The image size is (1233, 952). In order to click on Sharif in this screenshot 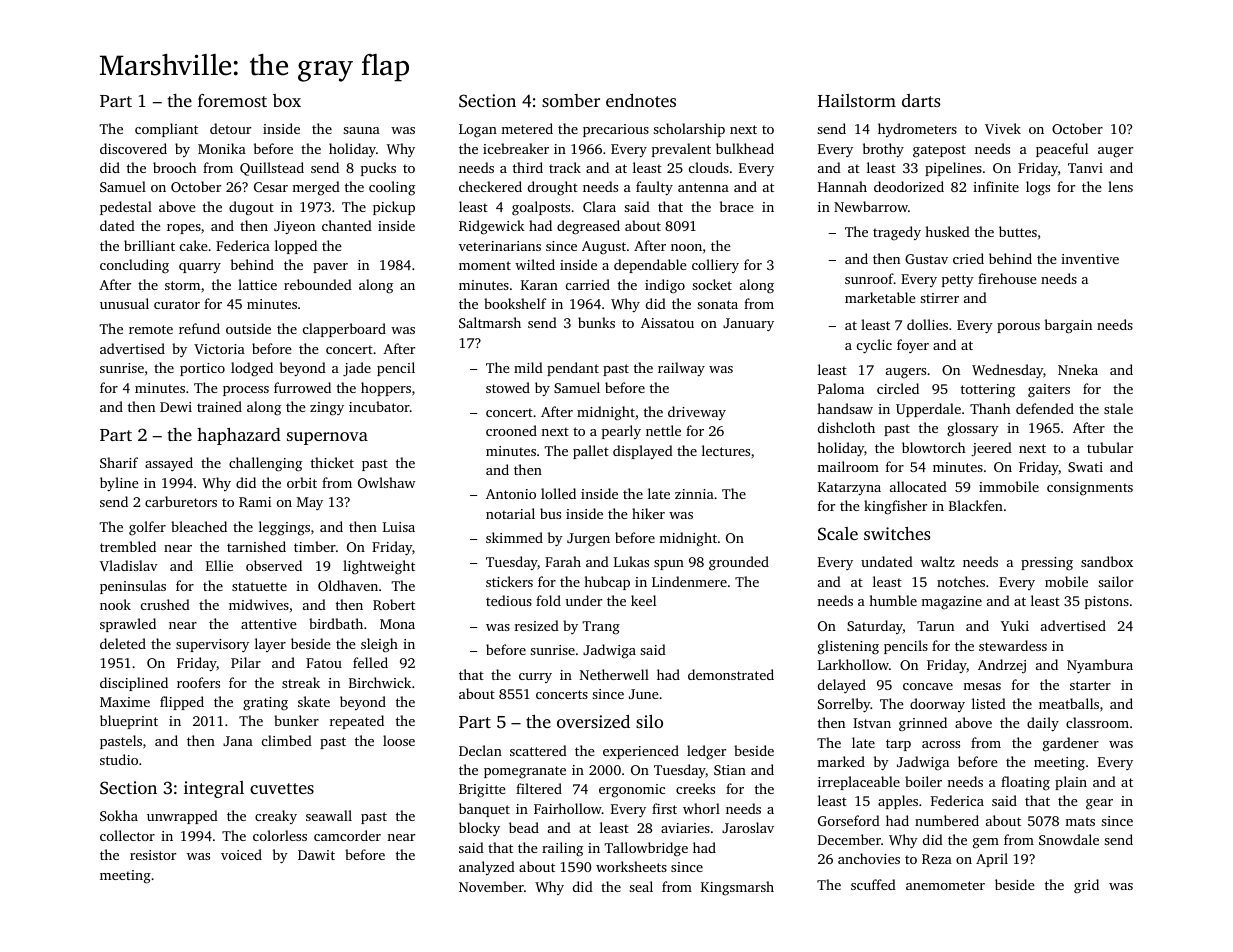, I will do `click(119, 462)`.
